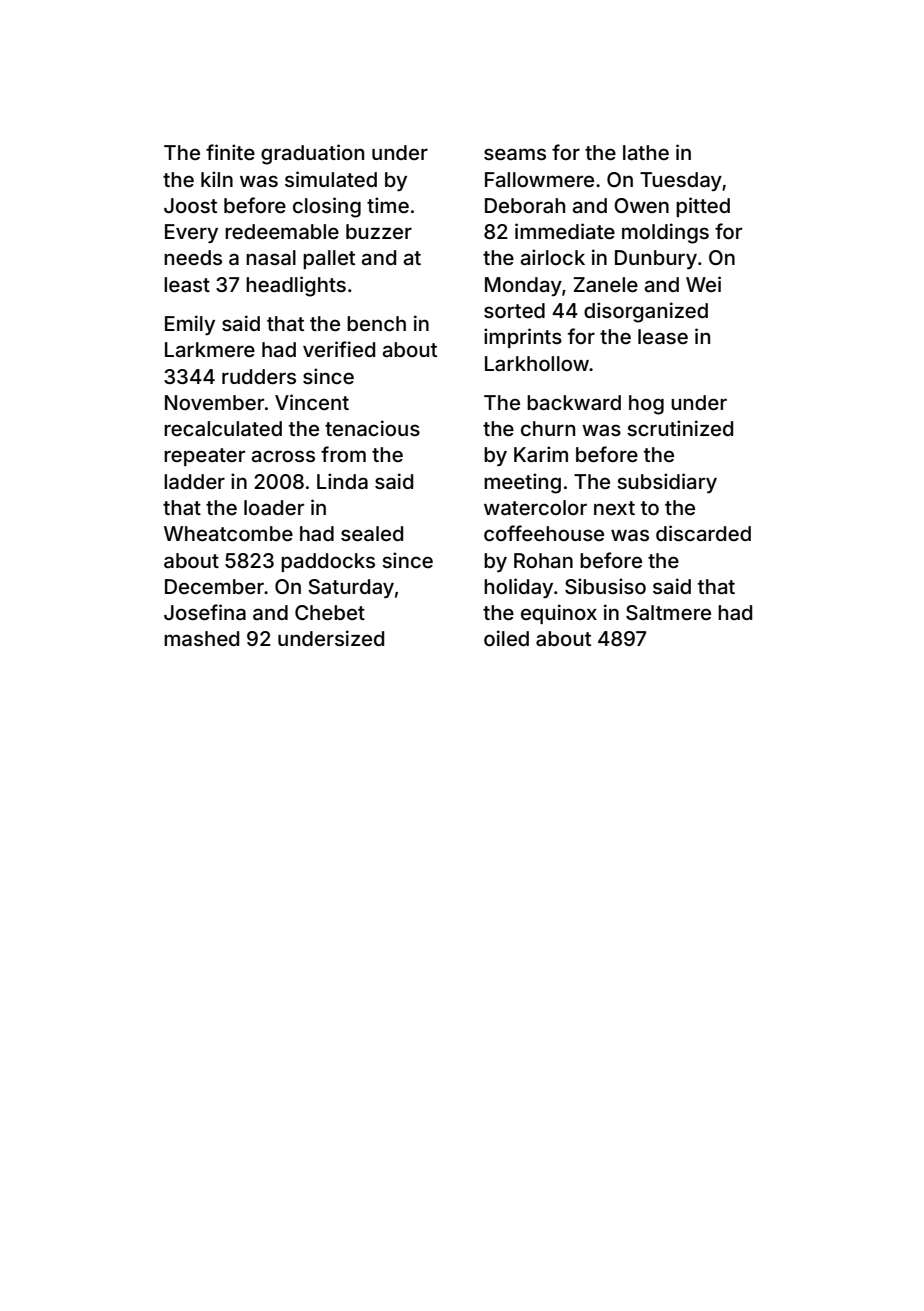 Image resolution: width=924 pixels, height=1311 pixels. I want to click on Larkhollow, so click(537, 363).
